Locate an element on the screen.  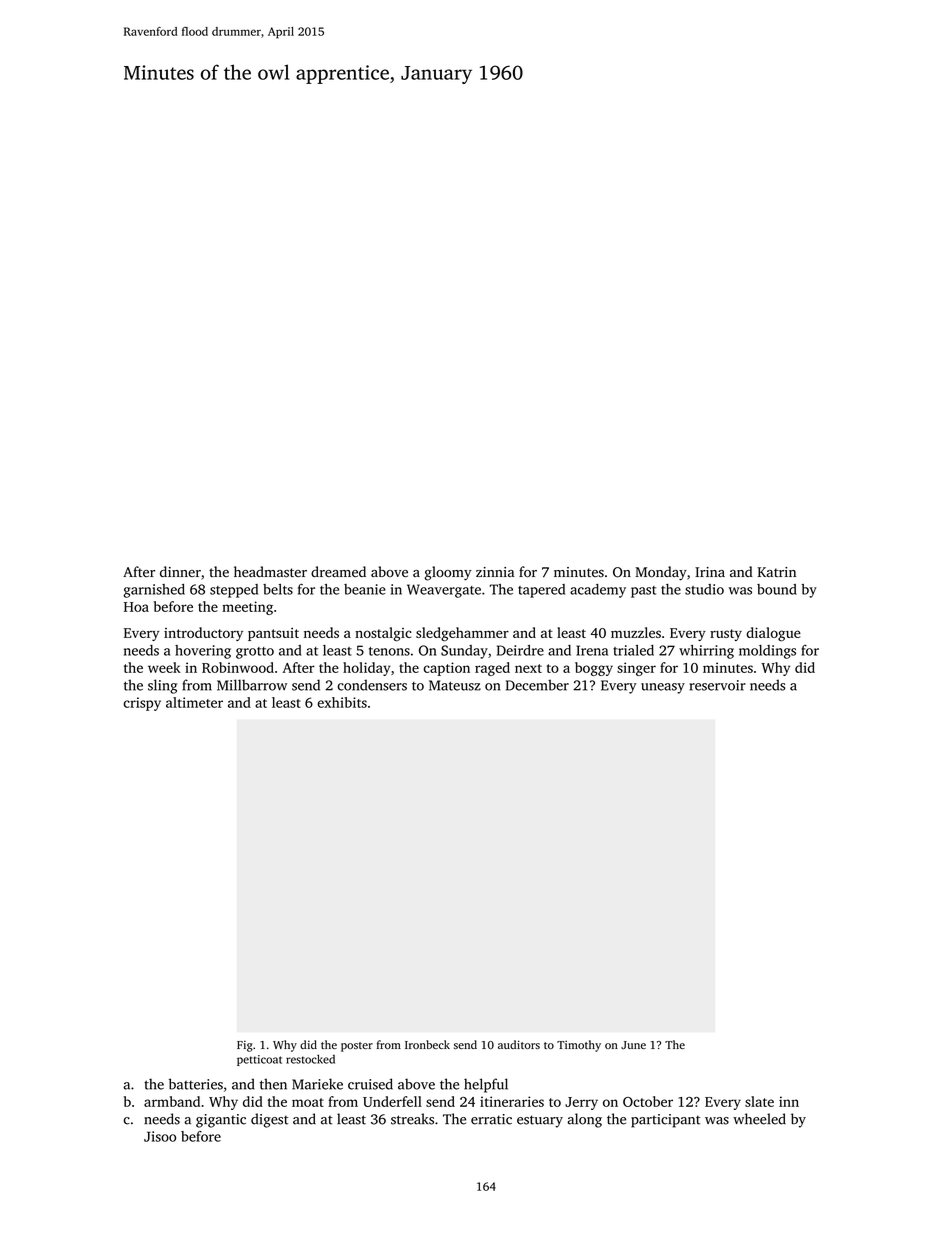
Katrin is located at coordinates (777, 572).
